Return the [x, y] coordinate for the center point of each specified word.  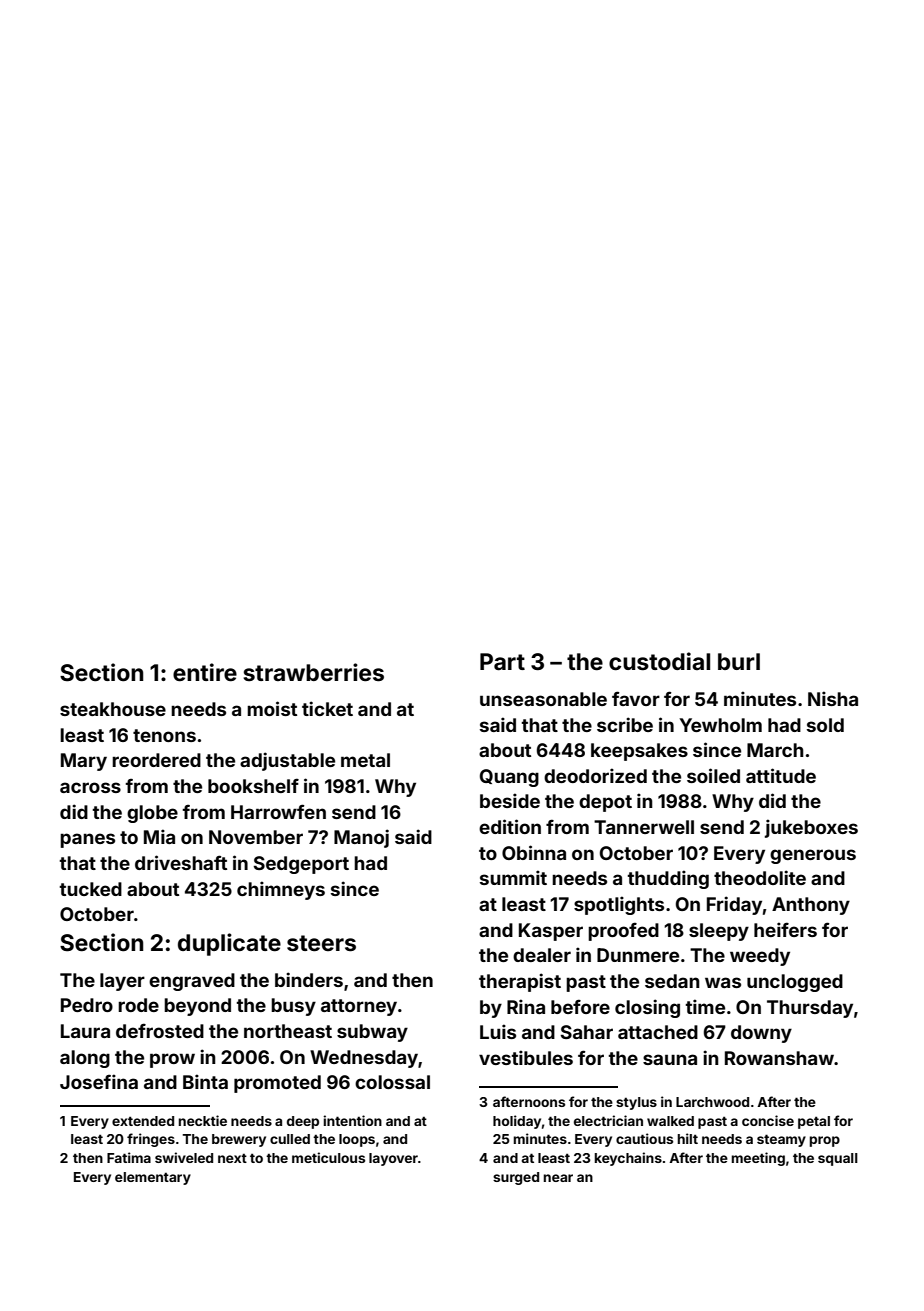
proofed [623, 931]
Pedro [87, 1005]
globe [152, 814]
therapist [520, 982]
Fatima [129, 1157]
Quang [509, 778]
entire [205, 672]
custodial [659, 661]
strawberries [313, 672]
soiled [713, 775]
